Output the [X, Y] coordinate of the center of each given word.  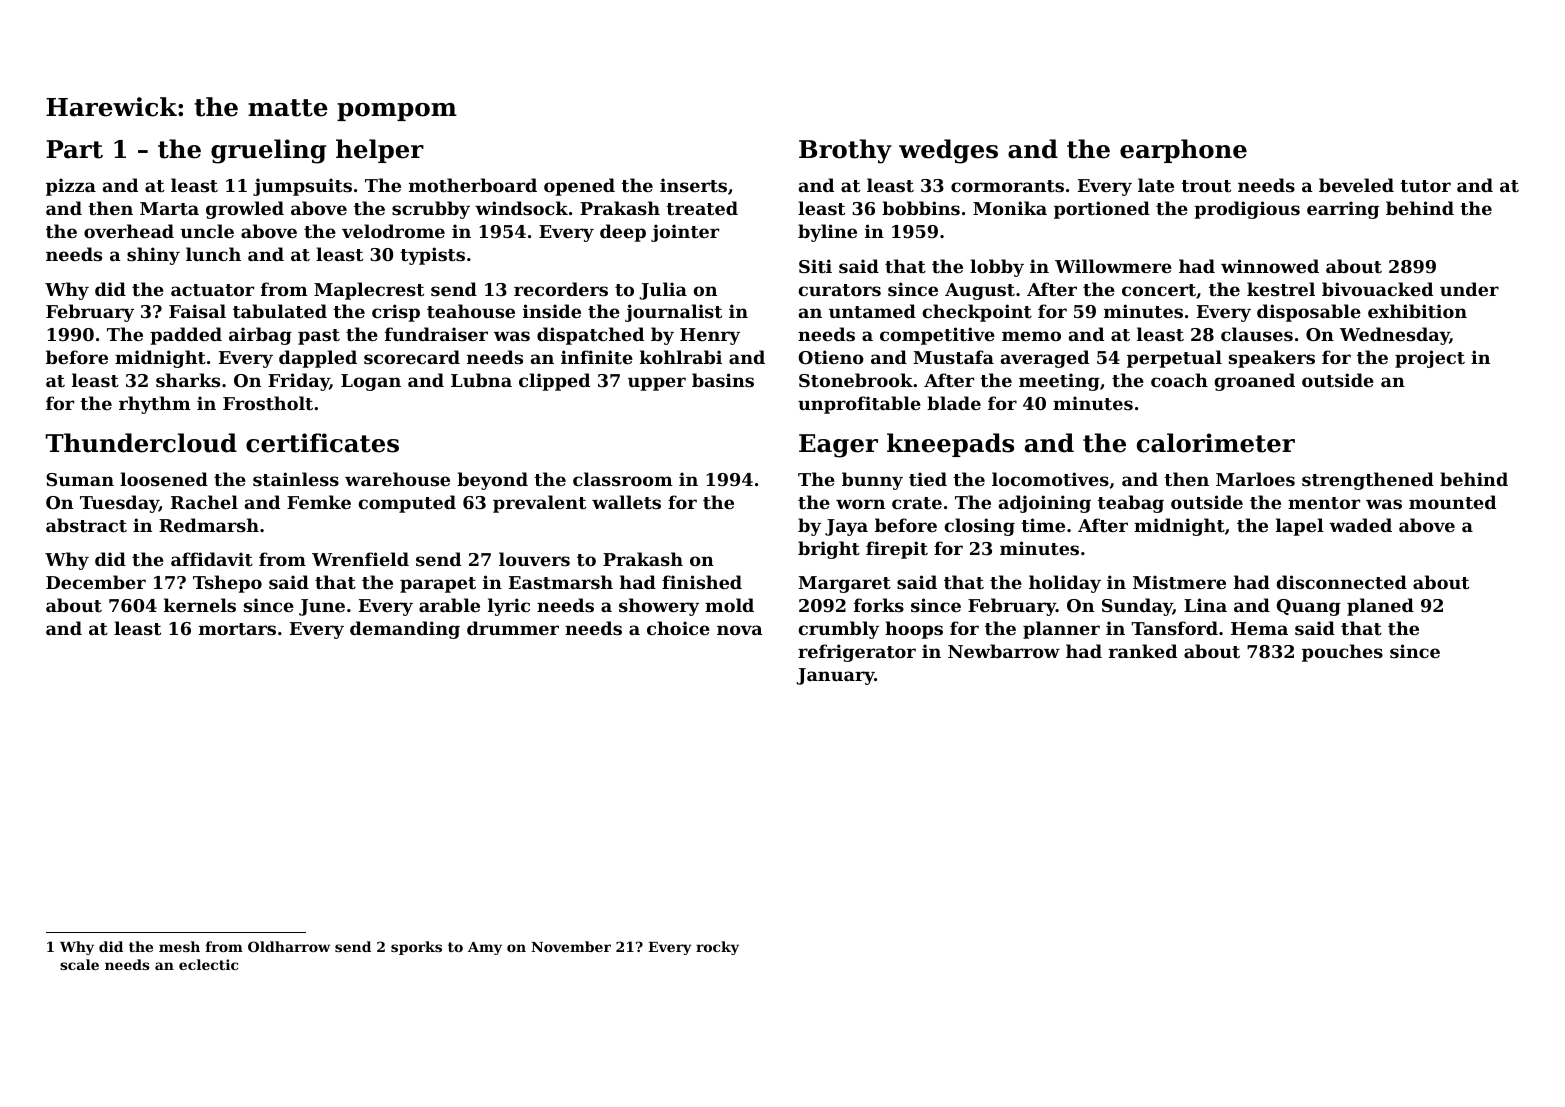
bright [829, 550]
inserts [693, 185]
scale [79, 964]
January [835, 676]
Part [74, 149]
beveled [1356, 185]
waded [1360, 525]
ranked [1143, 651]
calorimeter [1216, 443]
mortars [237, 629]
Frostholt [268, 403]
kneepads [950, 445]
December [96, 582]
